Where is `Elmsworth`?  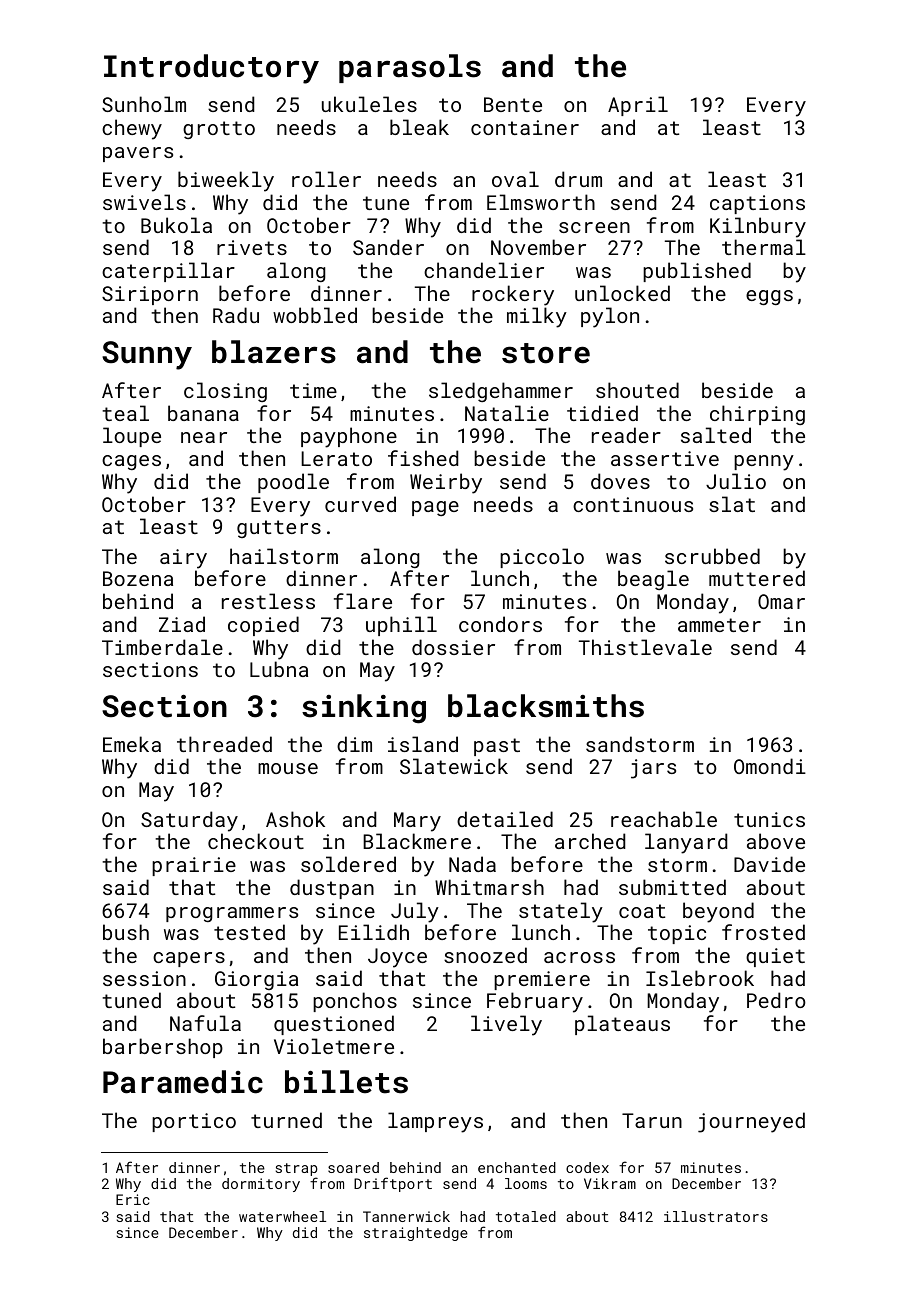
Elmsworth is located at coordinates (541, 202).
